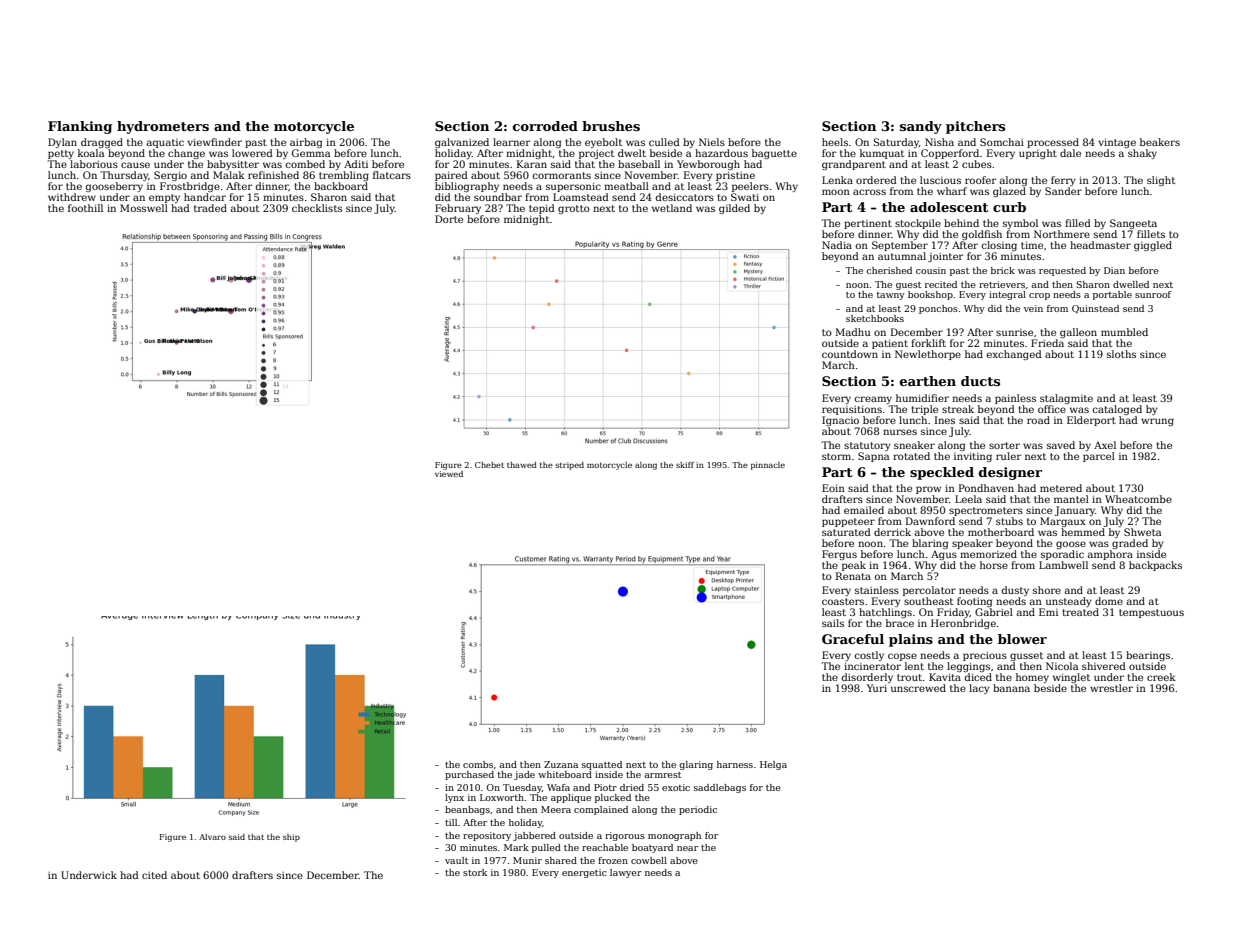 The height and width of the page is (952, 1233). I want to click on mumbled, so click(1124, 332).
